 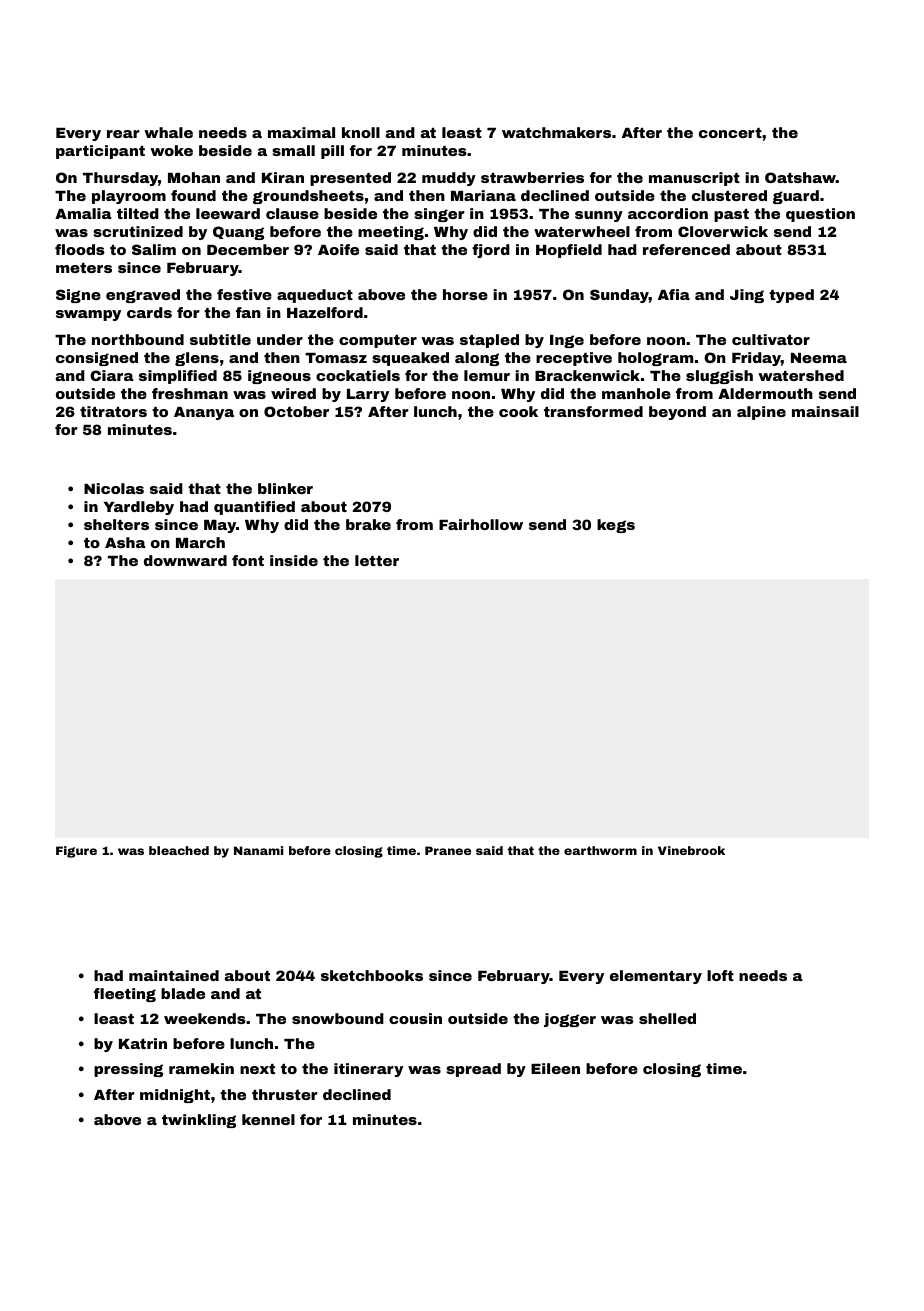 What do you see at coordinates (199, 1121) in the page?
I see `twinkling` at bounding box center [199, 1121].
